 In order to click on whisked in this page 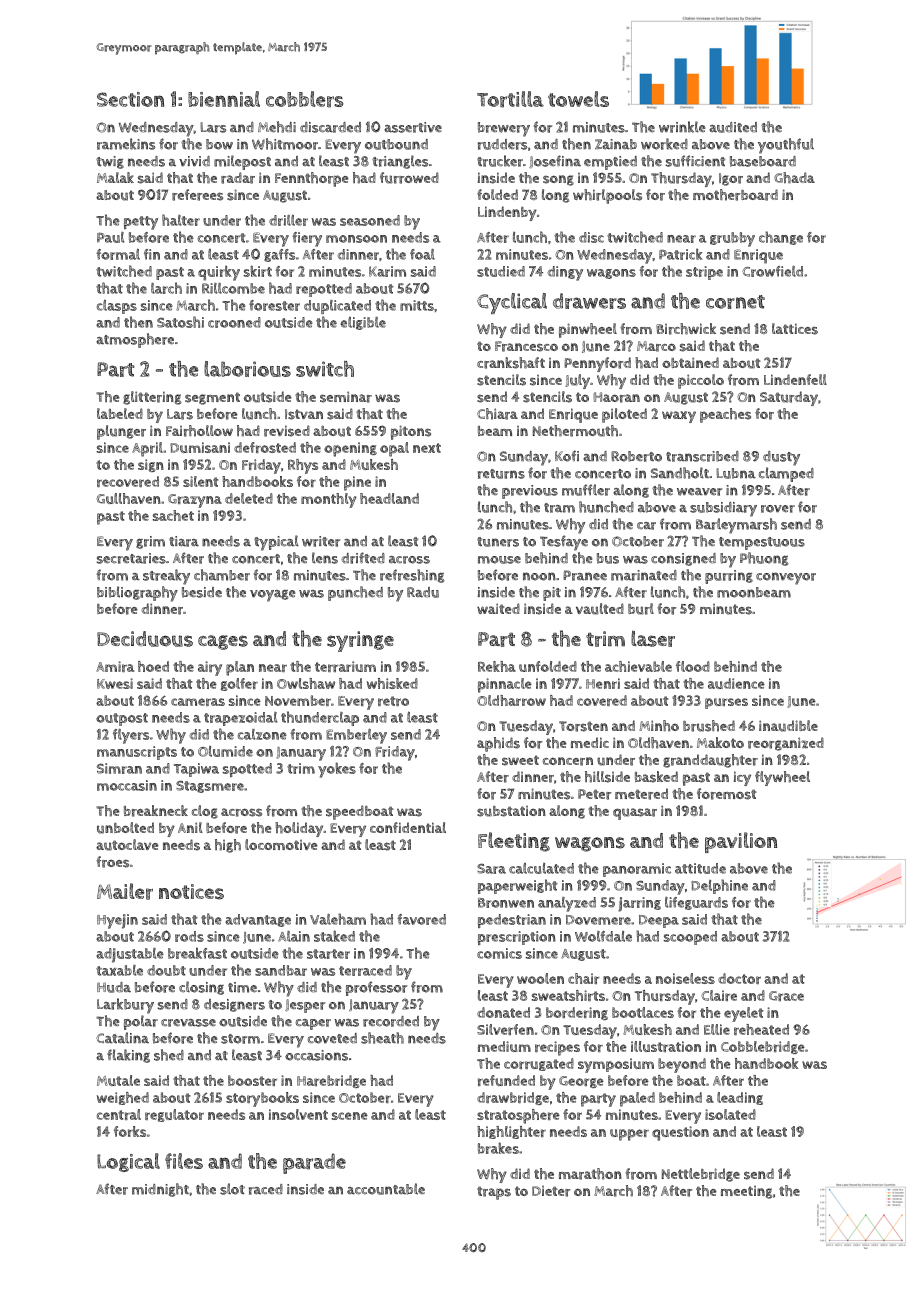, I will do `click(392, 683)`.
